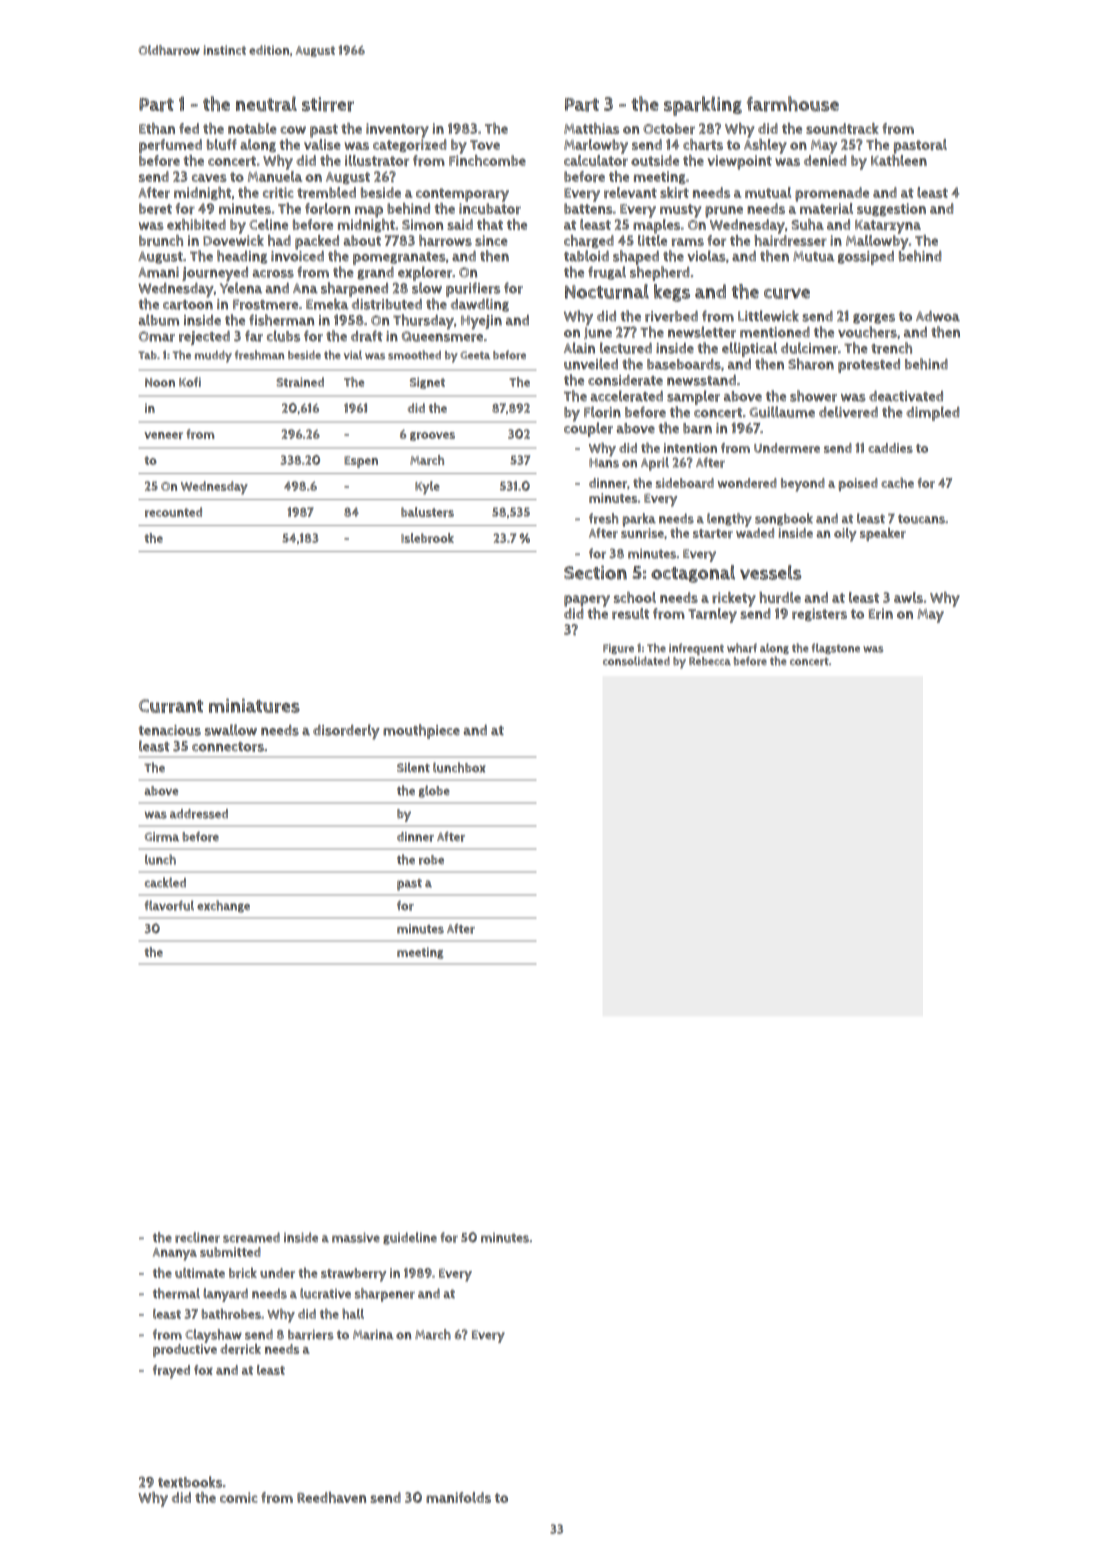 This page has height=1556, width=1100. What do you see at coordinates (899, 160) in the page?
I see `Kathleen` at bounding box center [899, 160].
